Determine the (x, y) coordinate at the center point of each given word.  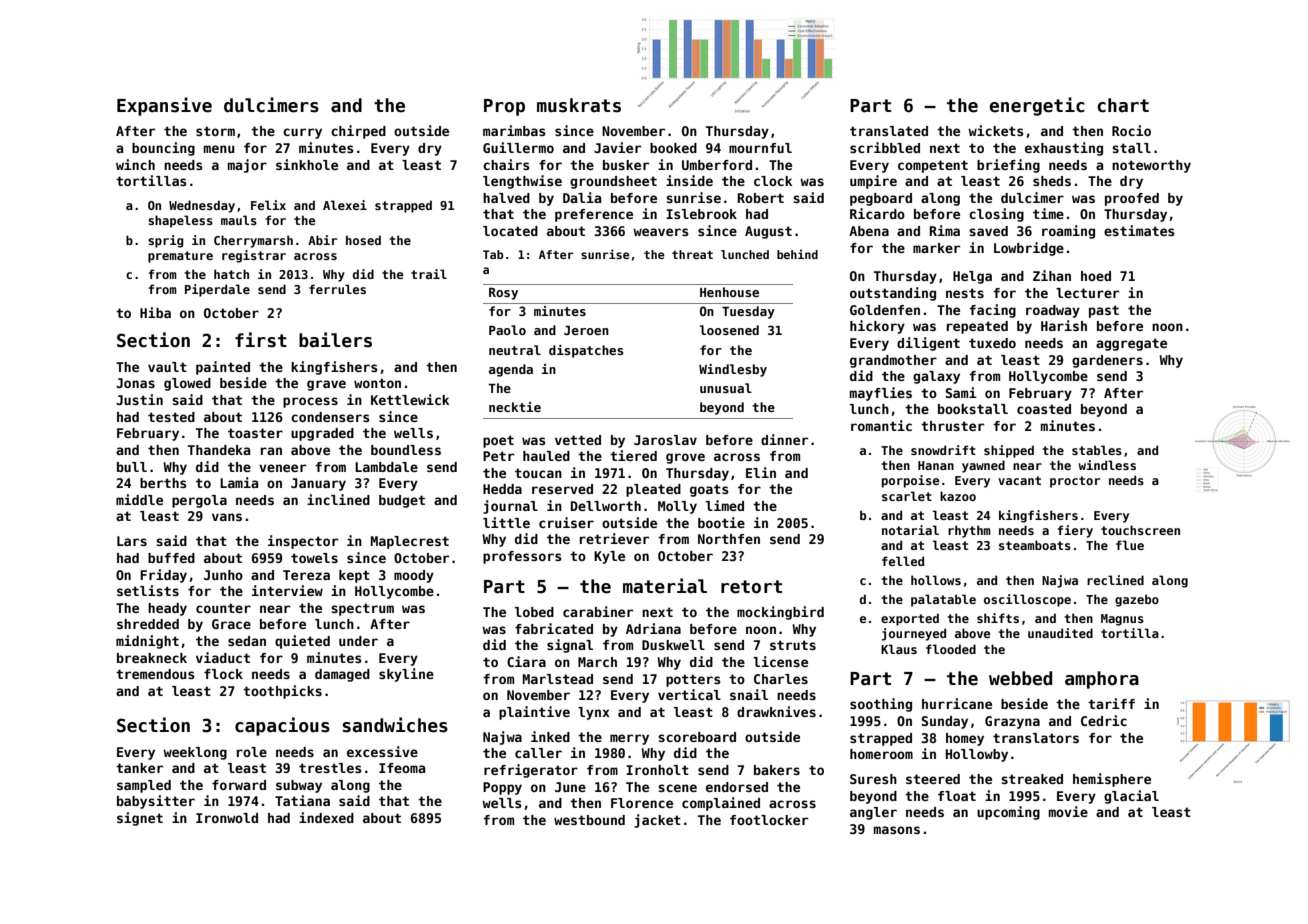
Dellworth (606, 506)
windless (1107, 465)
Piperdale (217, 290)
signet (140, 819)
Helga (972, 277)
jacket (657, 821)
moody (414, 576)
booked (673, 148)
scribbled (885, 147)
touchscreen (1140, 530)
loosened (729, 330)
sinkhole (307, 164)
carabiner (598, 611)
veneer (282, 468)
